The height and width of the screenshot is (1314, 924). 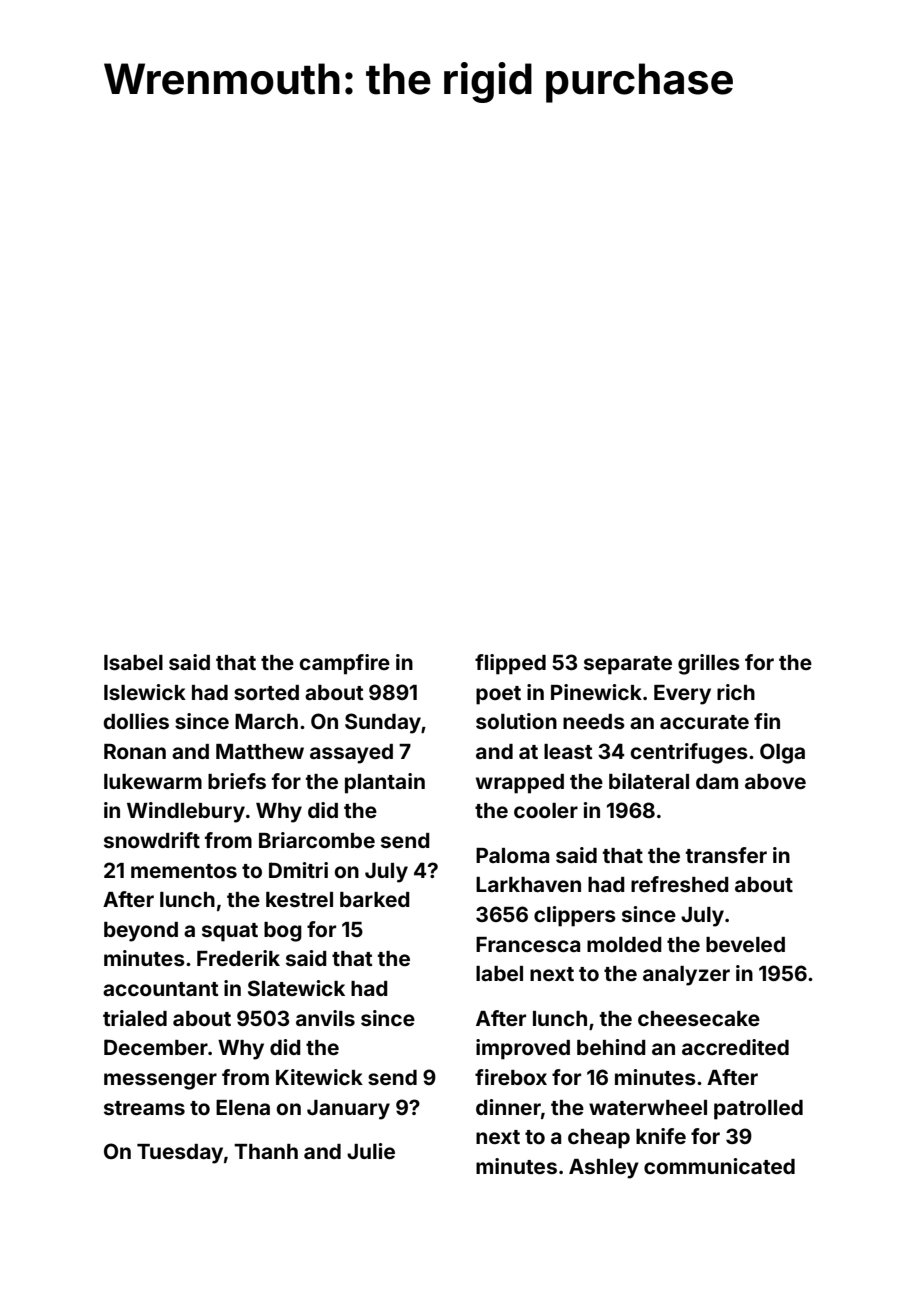 What do you see at coordinates (717, 781) in the screenshot?
I see `dam` at bounding box center [717, 781].
